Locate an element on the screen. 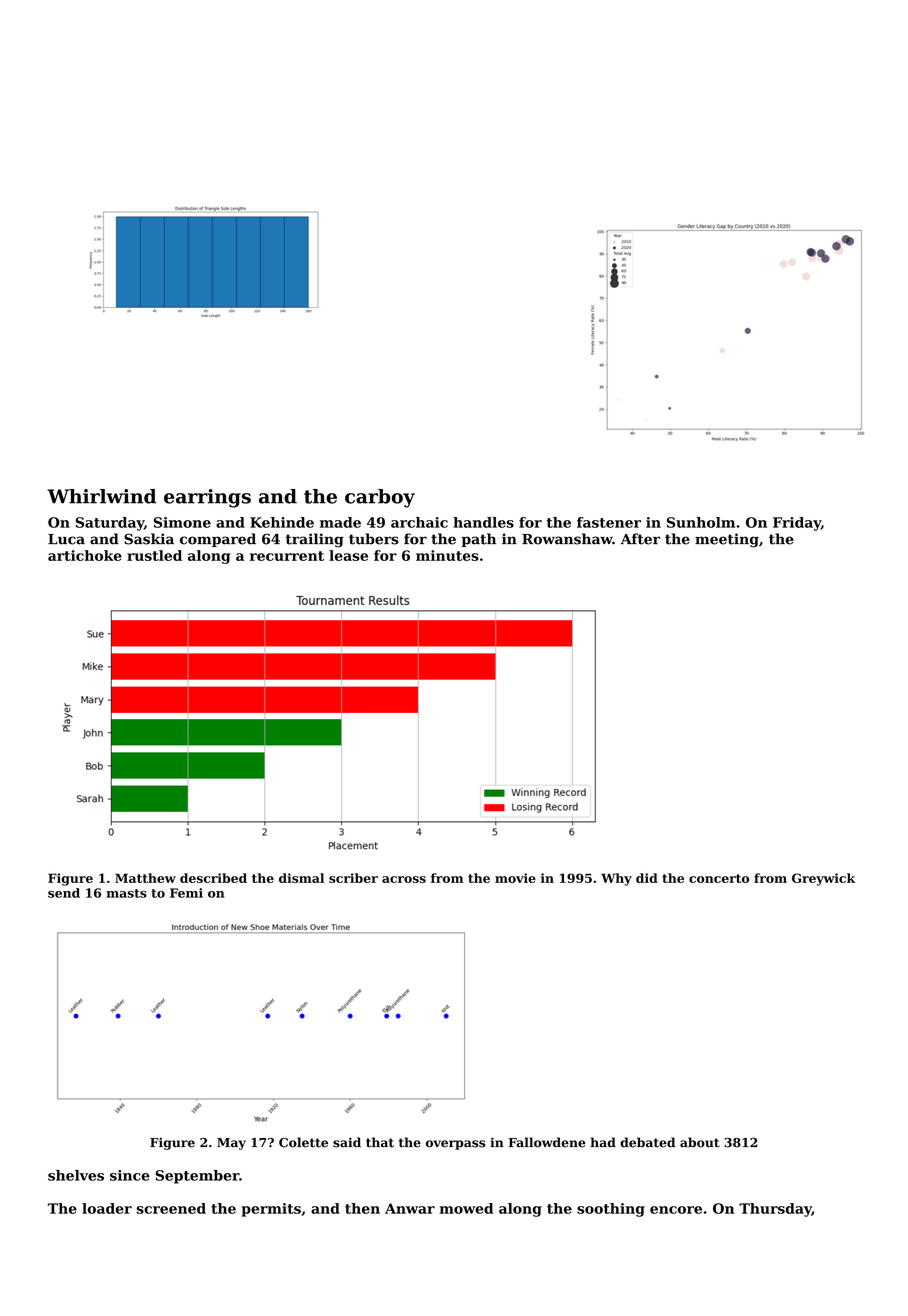 The width and height of the screenshot is (908, 1316). Greywick is located at coordinates (823, 879).
